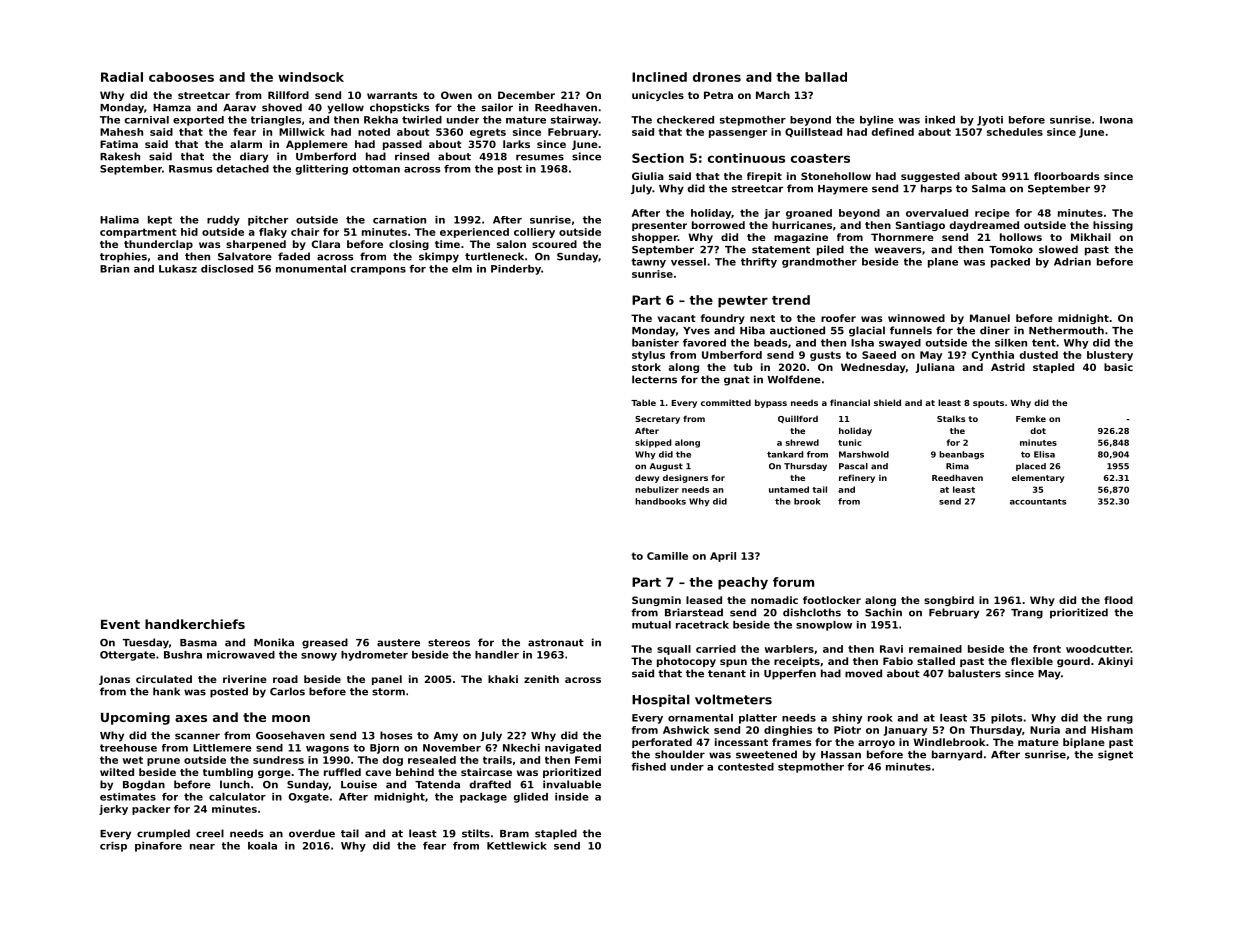 Image resolution: width=1233 pixels, height=952 pixels. What do you see at coordinates (1038, 502) in the image?
I see `accountants` at bounding box center [1038, 502].
